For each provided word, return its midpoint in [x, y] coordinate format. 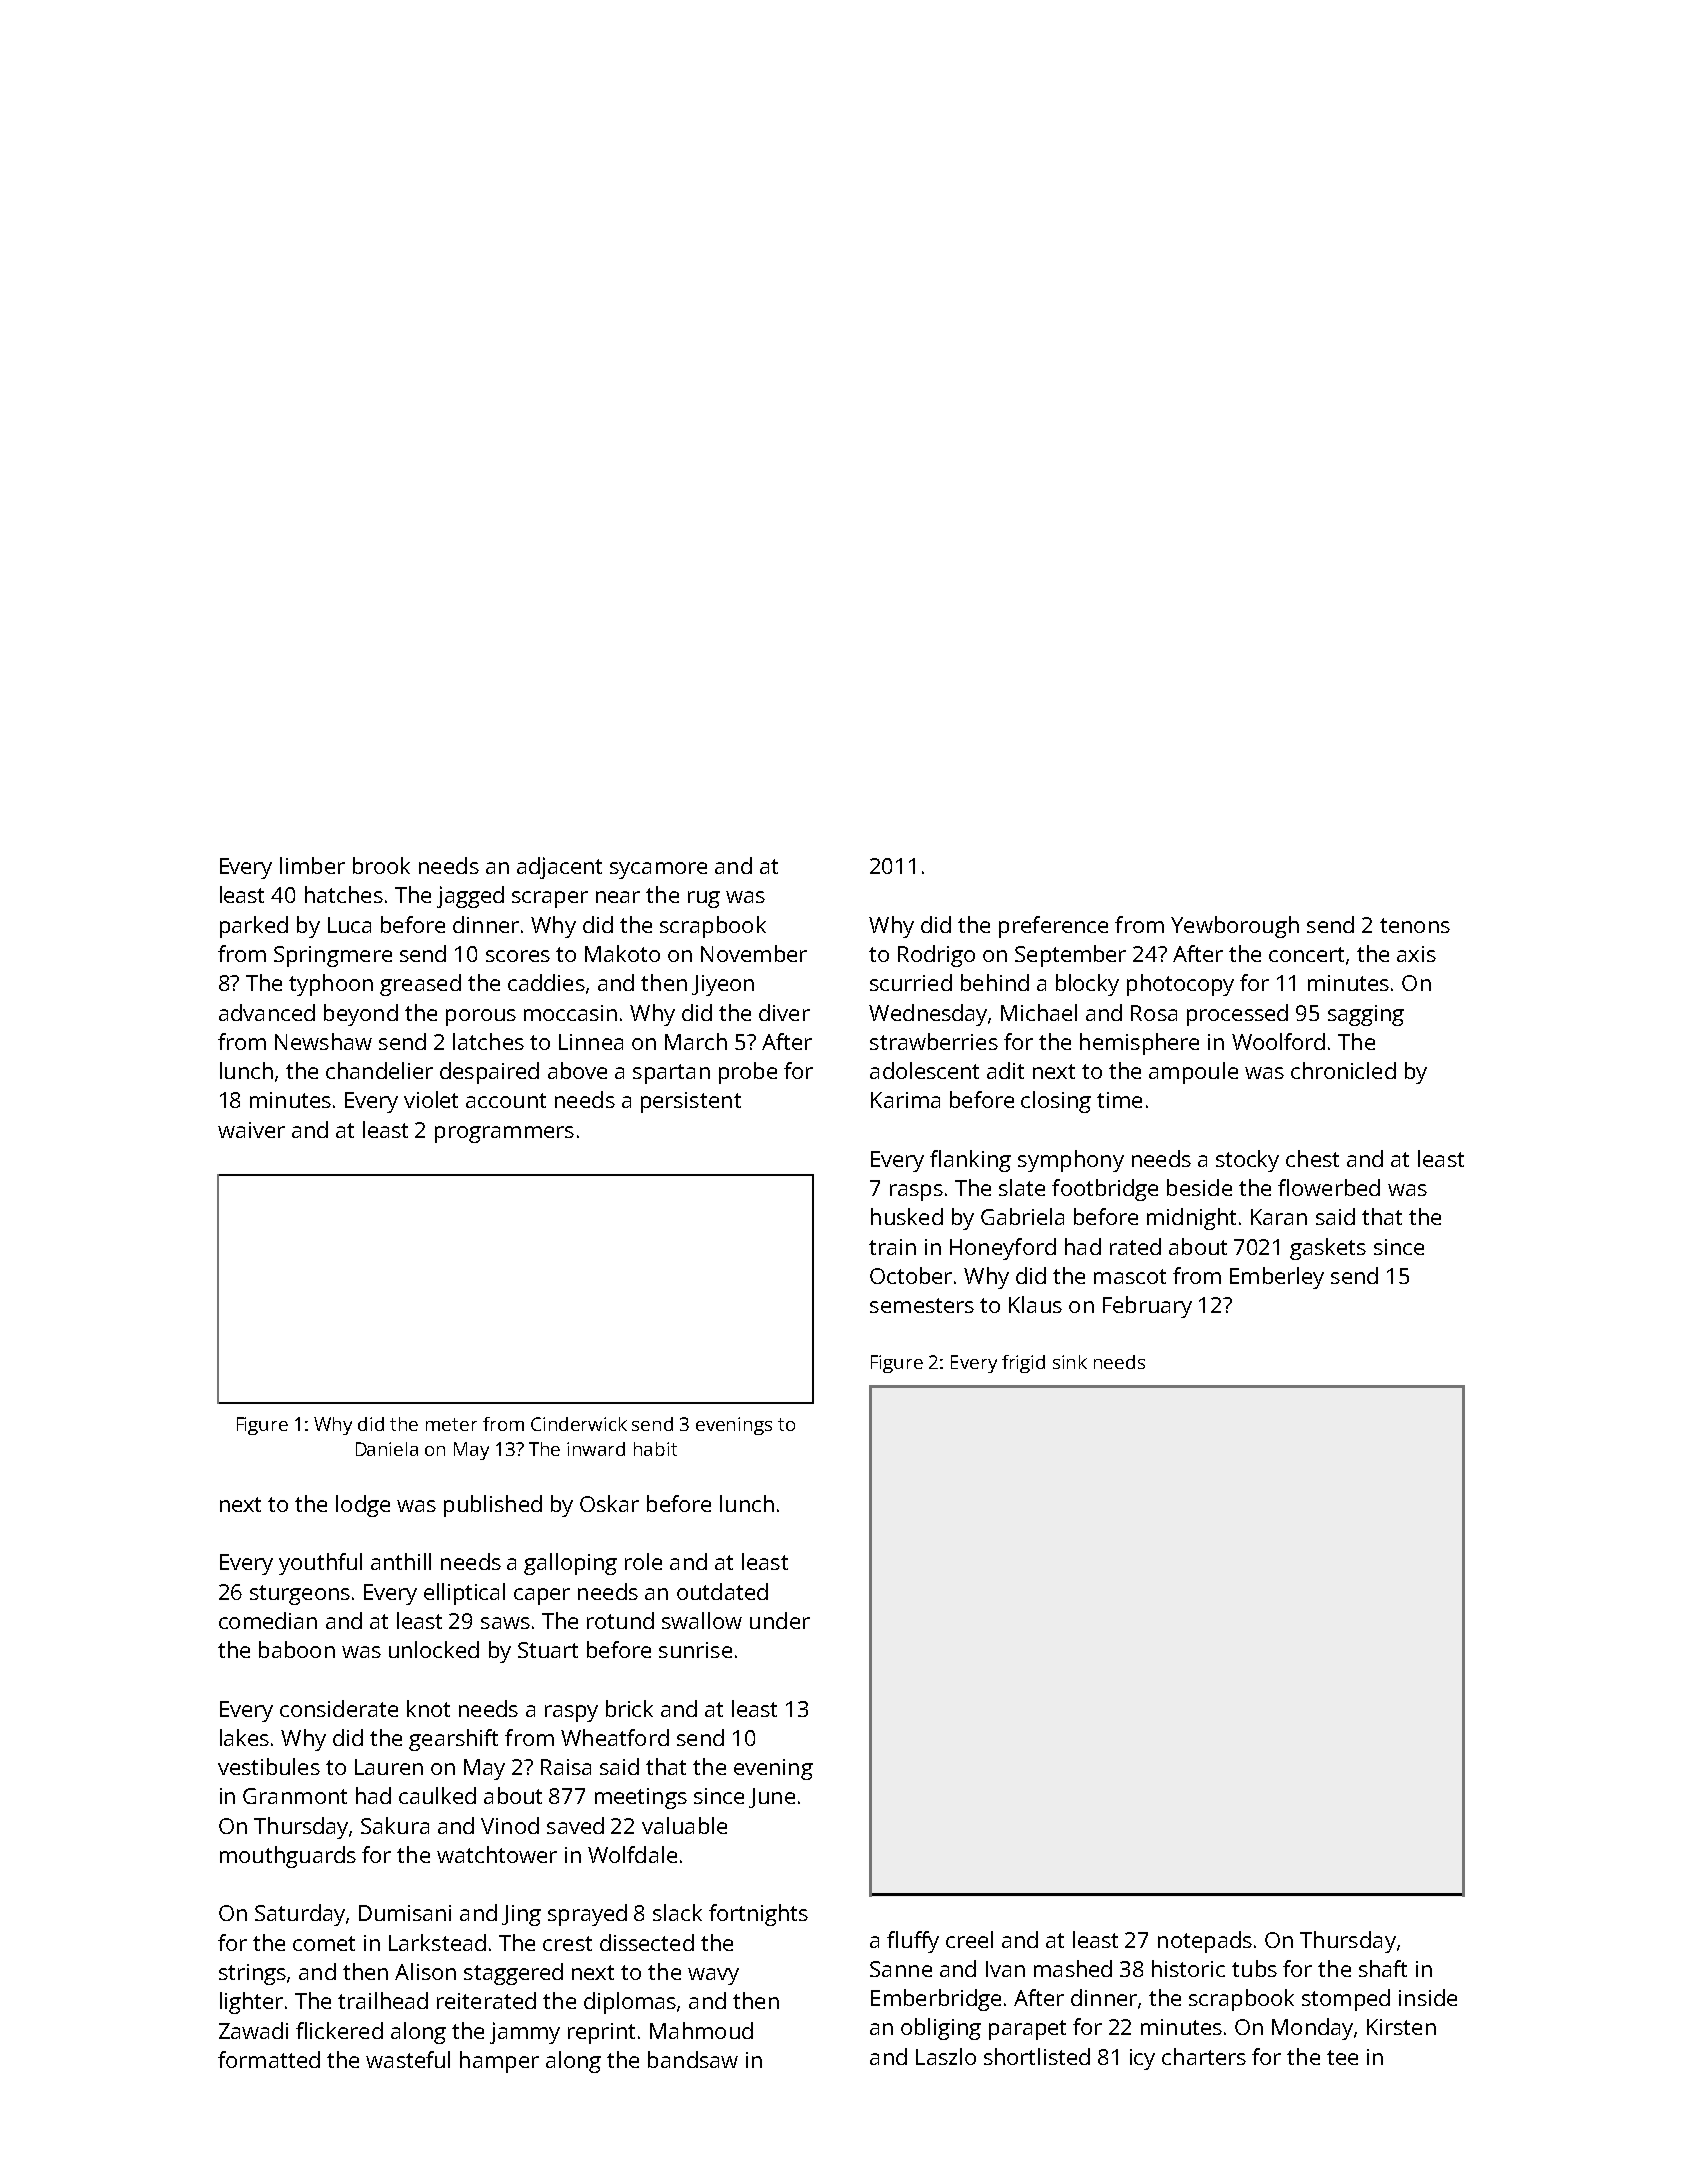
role [643, 1561]
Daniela [387, 1449]
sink [1070, 1362]
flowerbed [1329, 1187]
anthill [401, 1561]
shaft [1383, 1968]
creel [969, 1939]
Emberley [1277, 1278]
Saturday [300, 1915]
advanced [267, 1012]
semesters [922, 1305]
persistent [691, 1102]
